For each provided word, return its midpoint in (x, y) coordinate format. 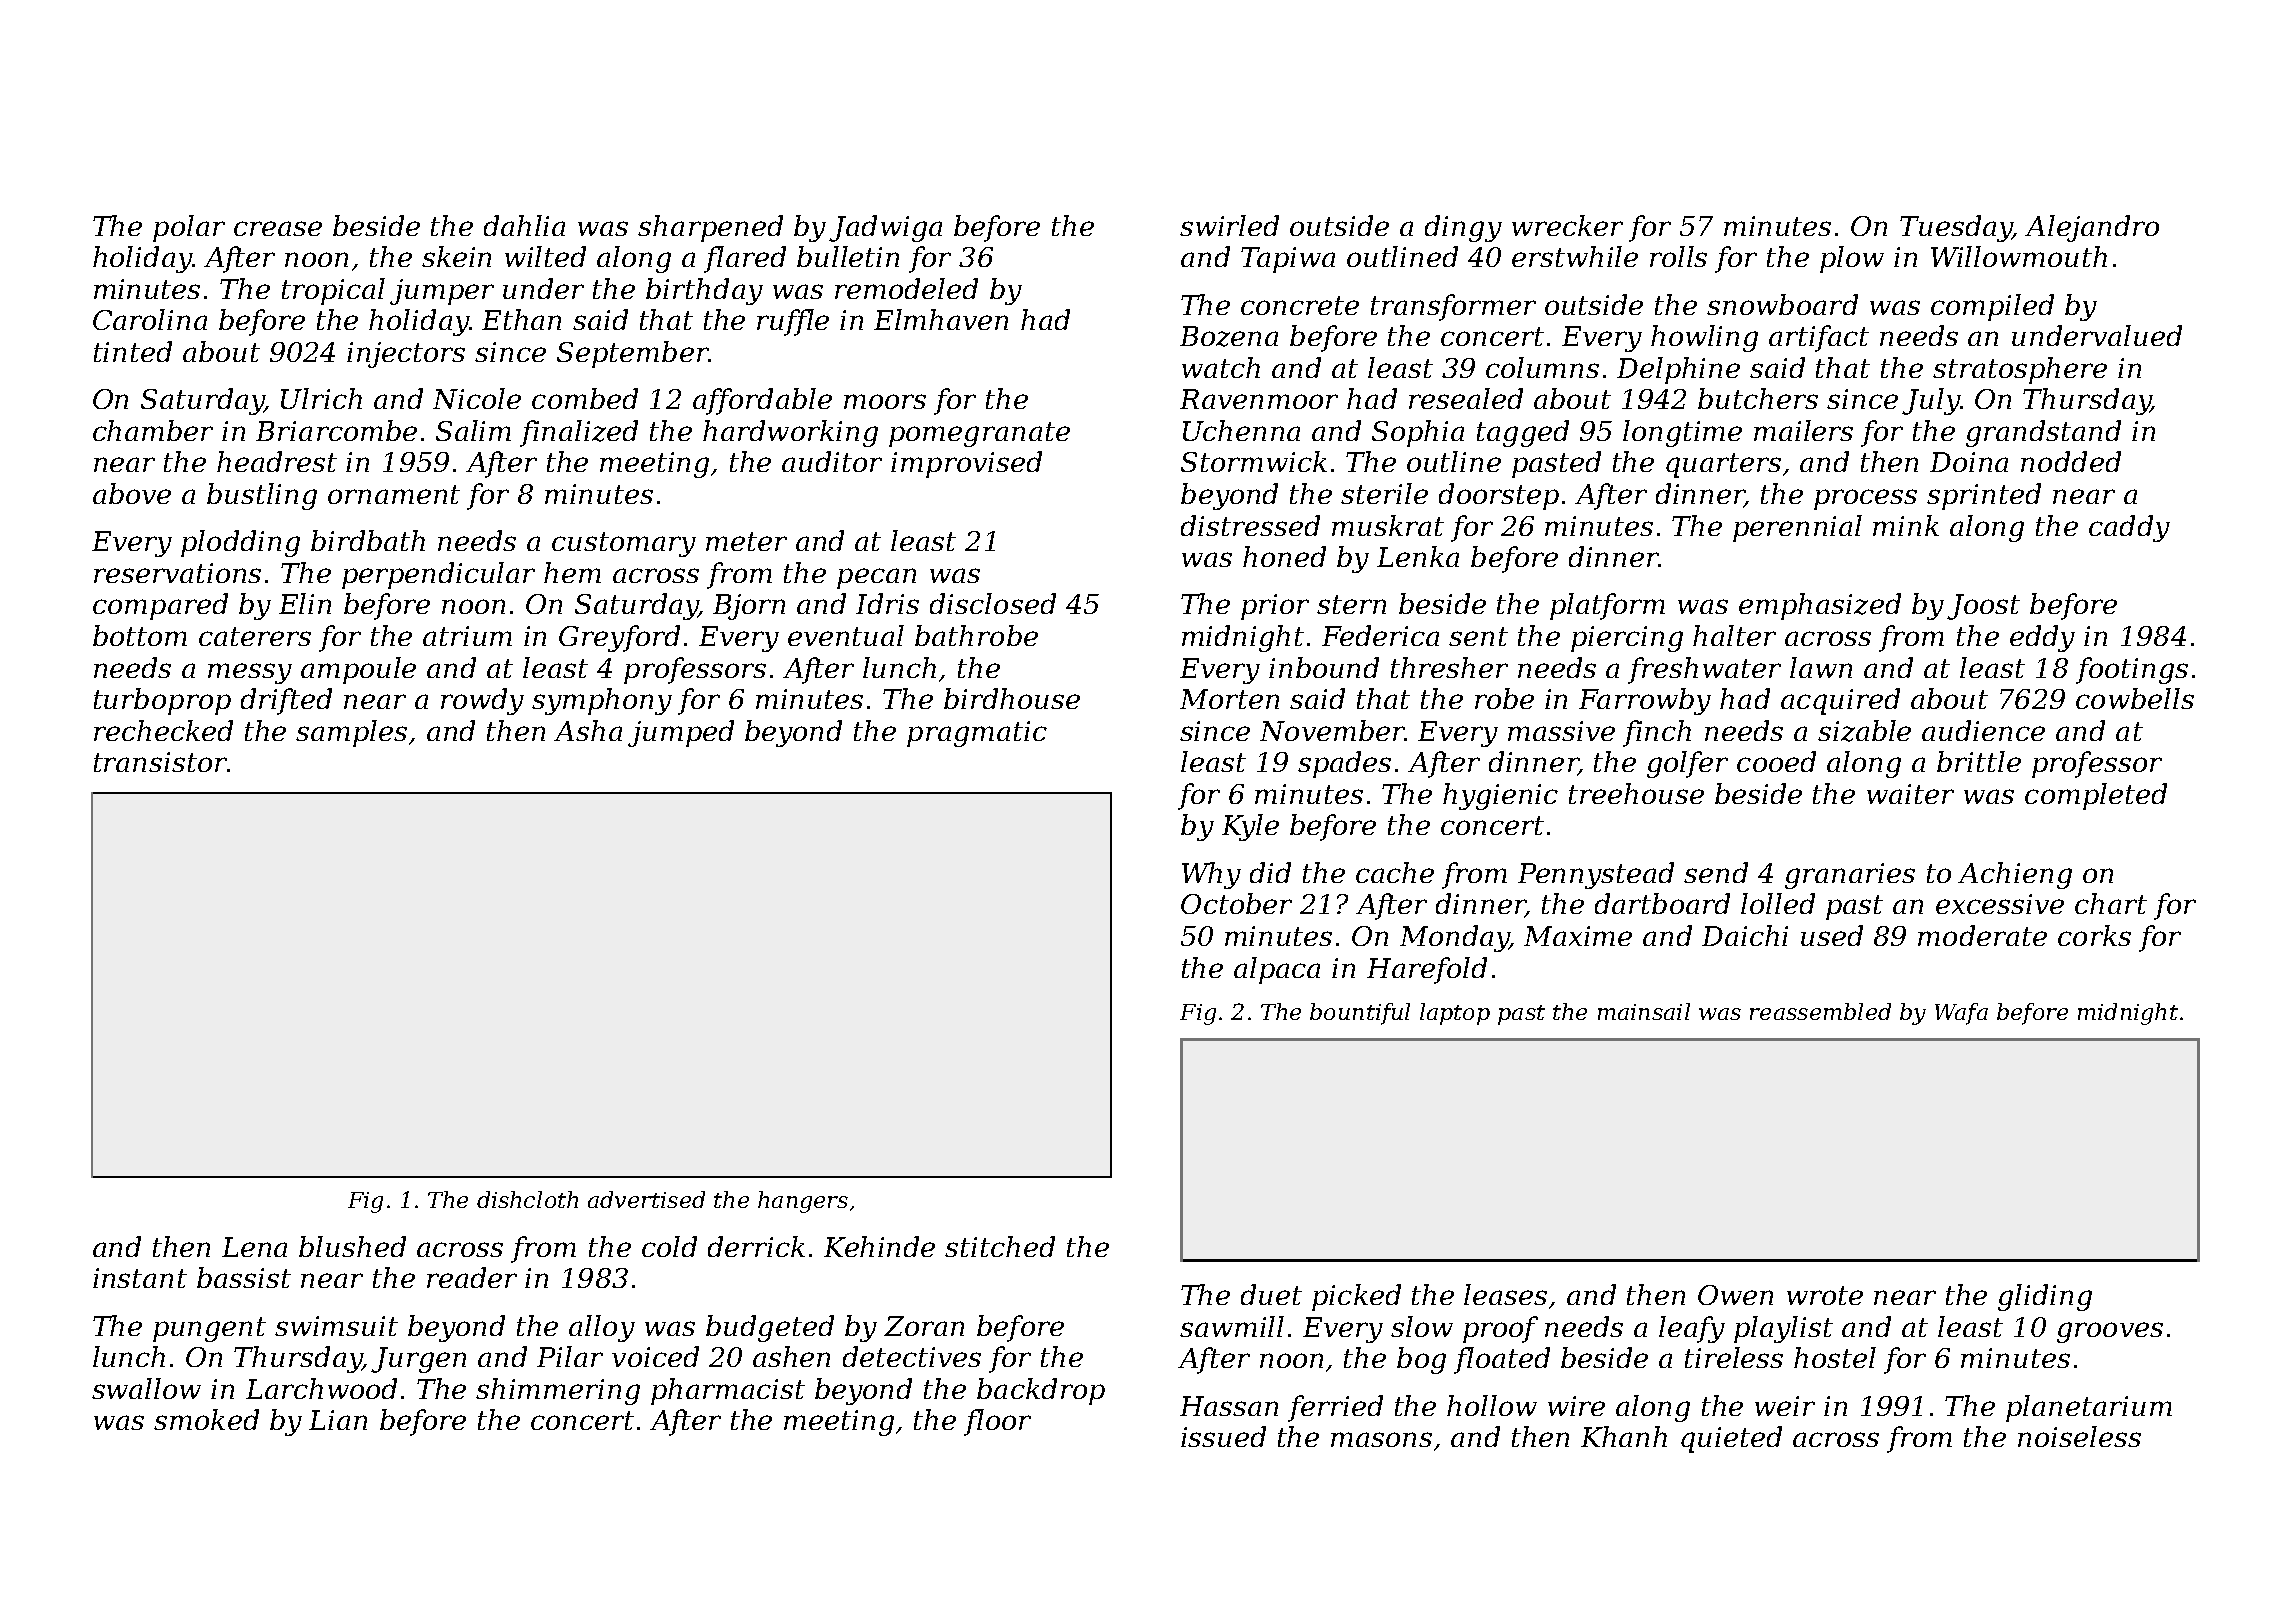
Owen (1735, 1295)
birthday (704, 291)
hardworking (790, 433)
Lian (338, 1420)
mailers (1803, 430)
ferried (1335, 1408)
